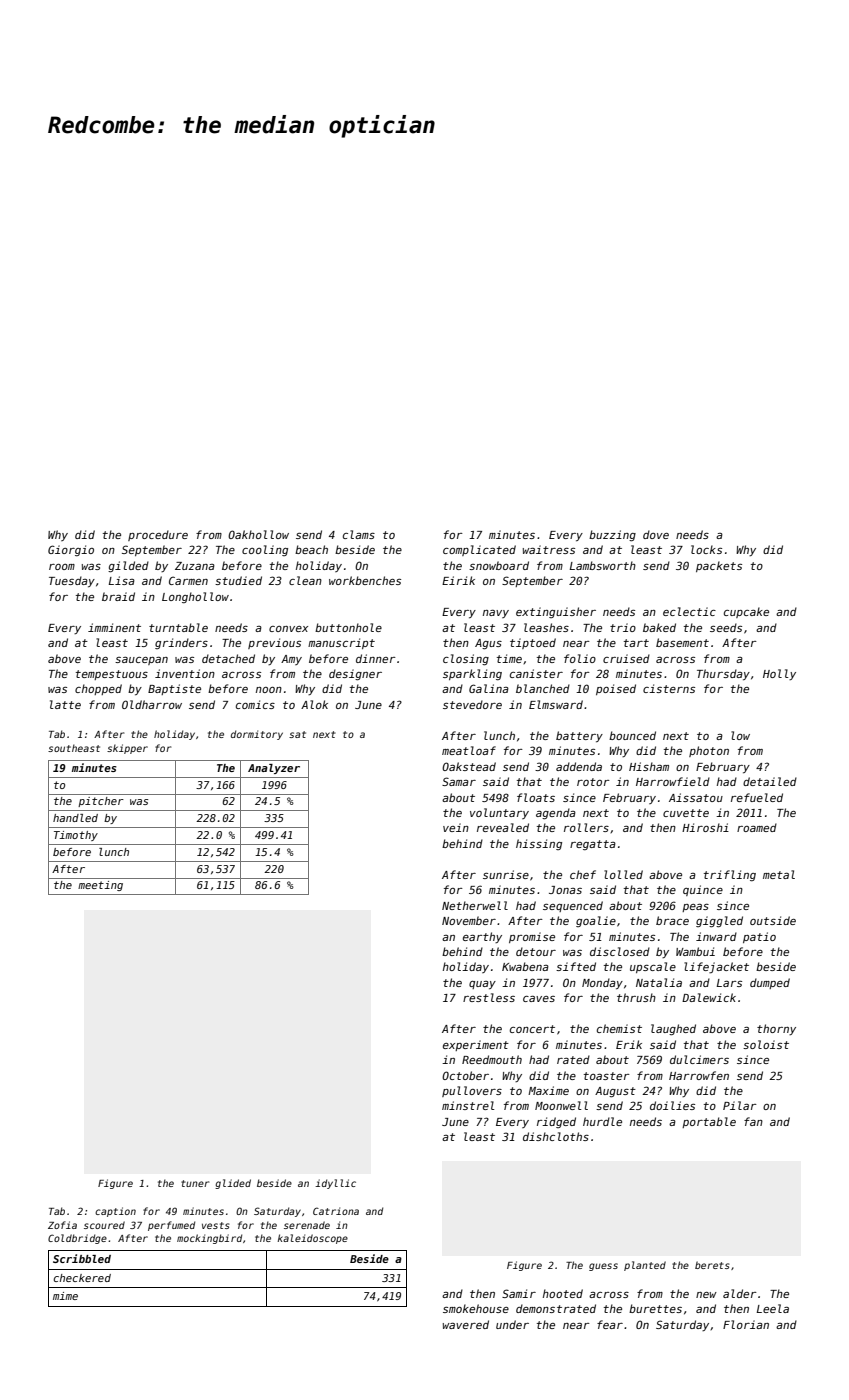 This screenshot has width=849, height=1400. I want to click on Florian, so click(746, 1324).
